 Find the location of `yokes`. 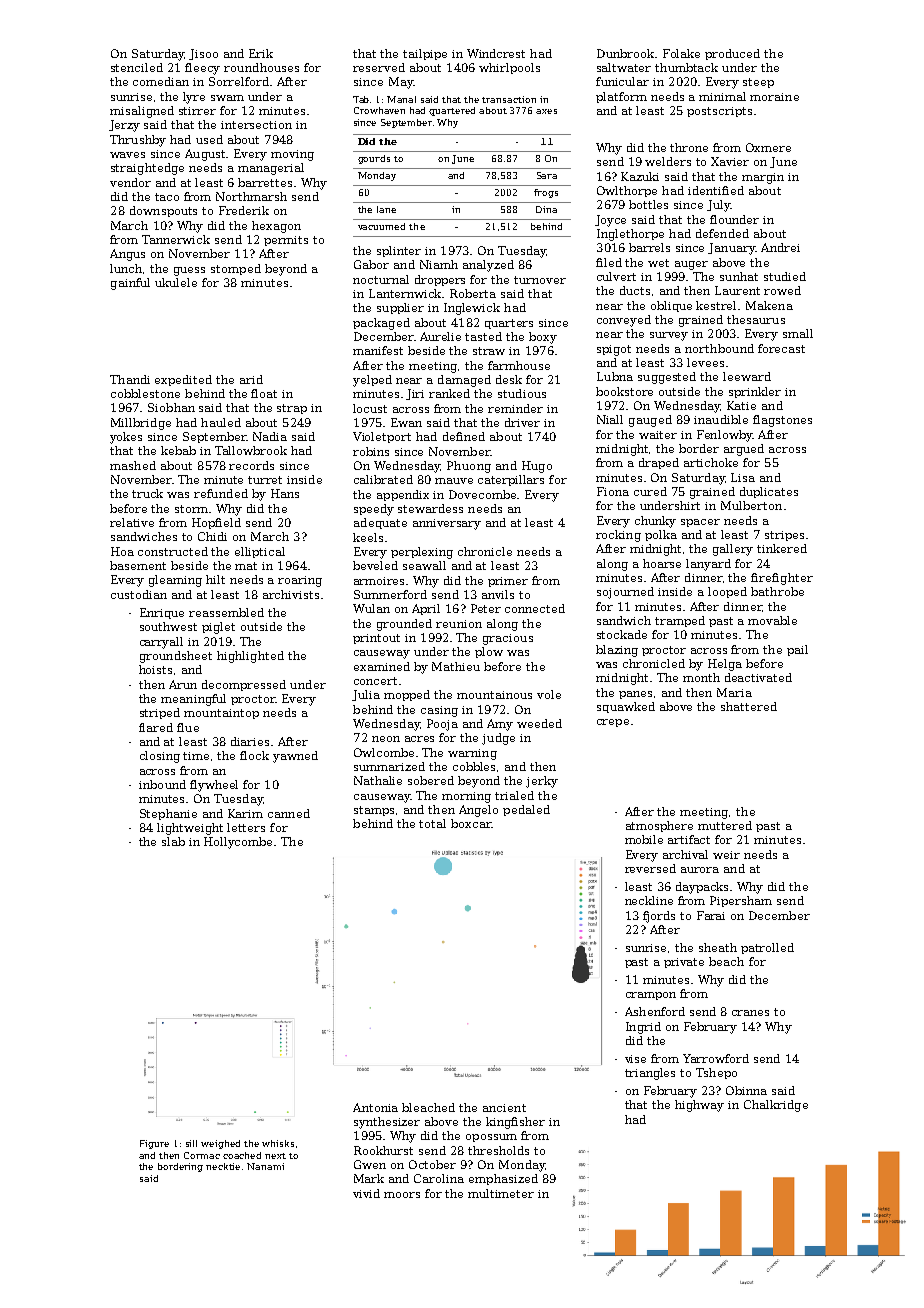

yokes is located at coordinates (126, 438).
